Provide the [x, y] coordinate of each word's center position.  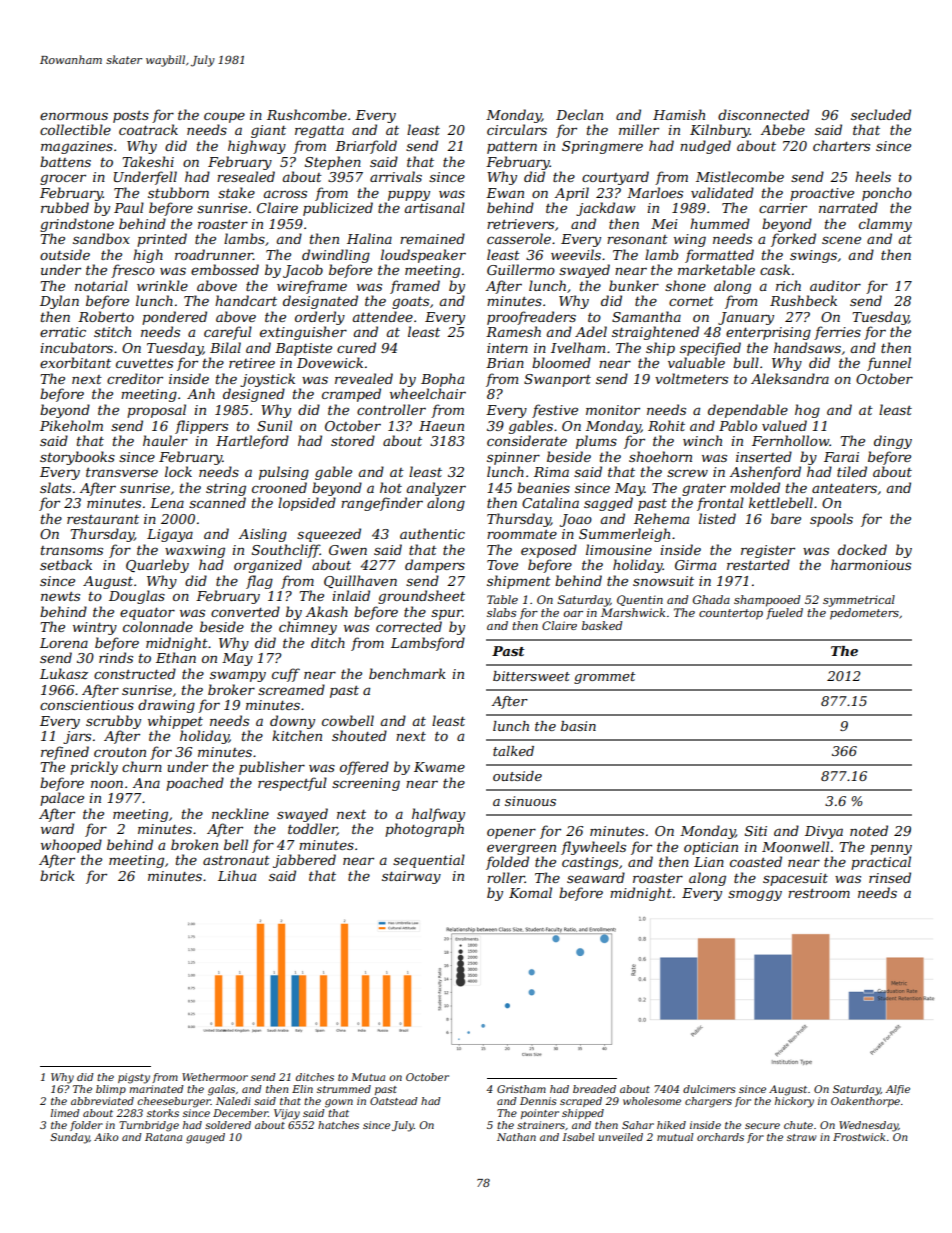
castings [590, 863]
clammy [885, 225]
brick [57, 875]
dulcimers [709, 1089]
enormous [74, 116]
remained [432, 238]
